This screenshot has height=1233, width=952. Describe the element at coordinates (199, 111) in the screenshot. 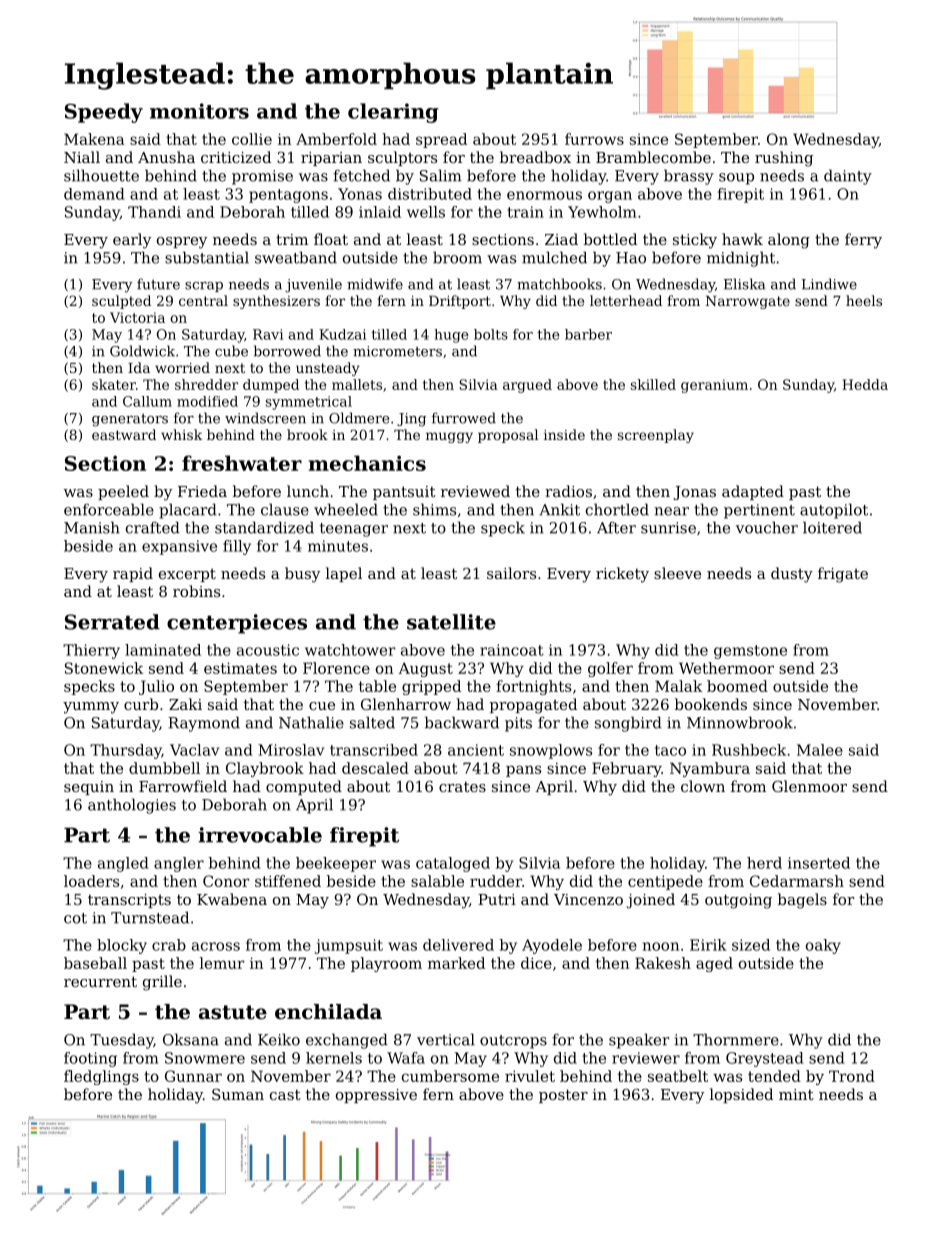

I see `monitors` at that location.
